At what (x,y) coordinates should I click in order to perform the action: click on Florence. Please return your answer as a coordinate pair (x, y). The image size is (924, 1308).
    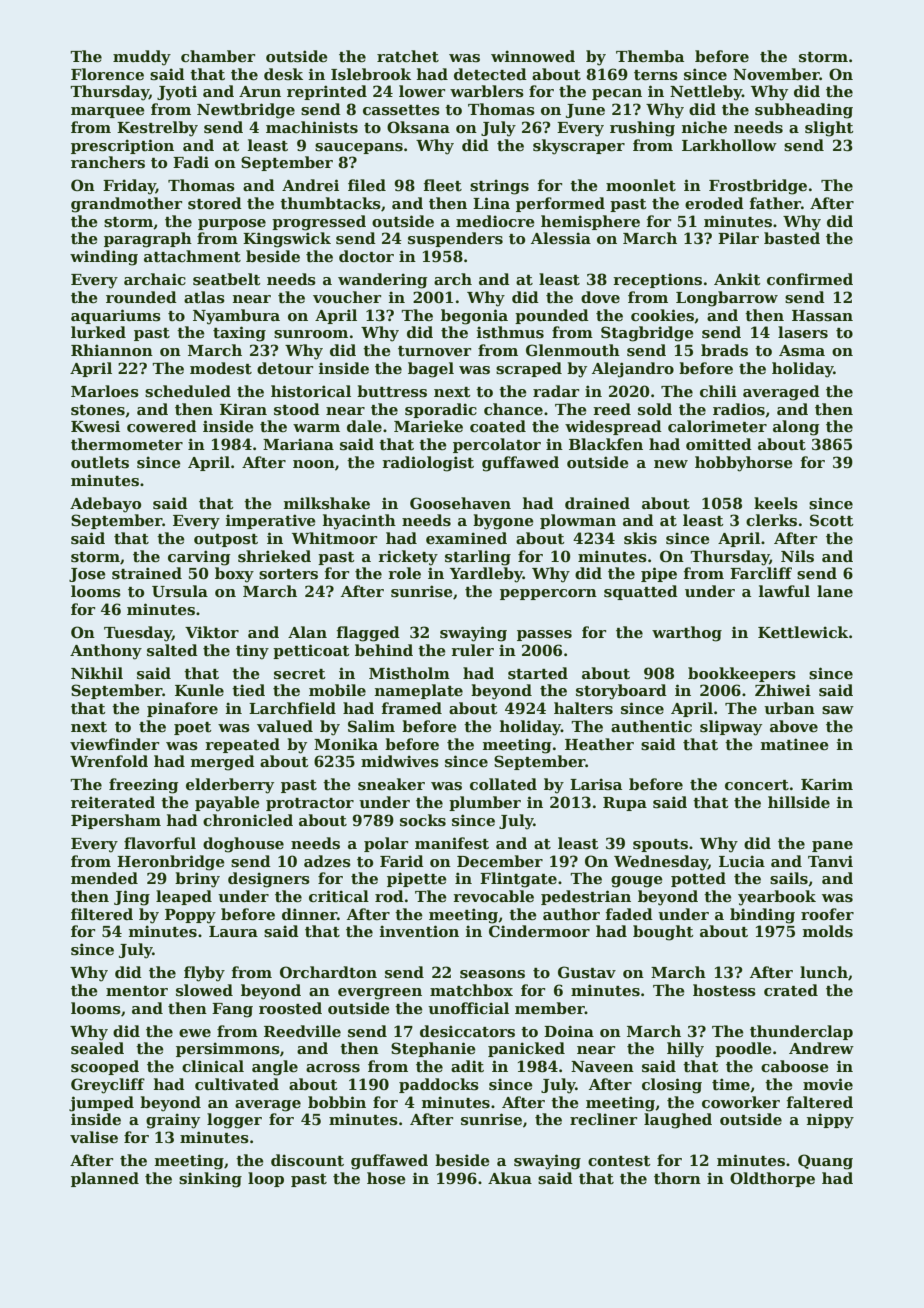
    Looking at the image, I should click on (107, 74).
